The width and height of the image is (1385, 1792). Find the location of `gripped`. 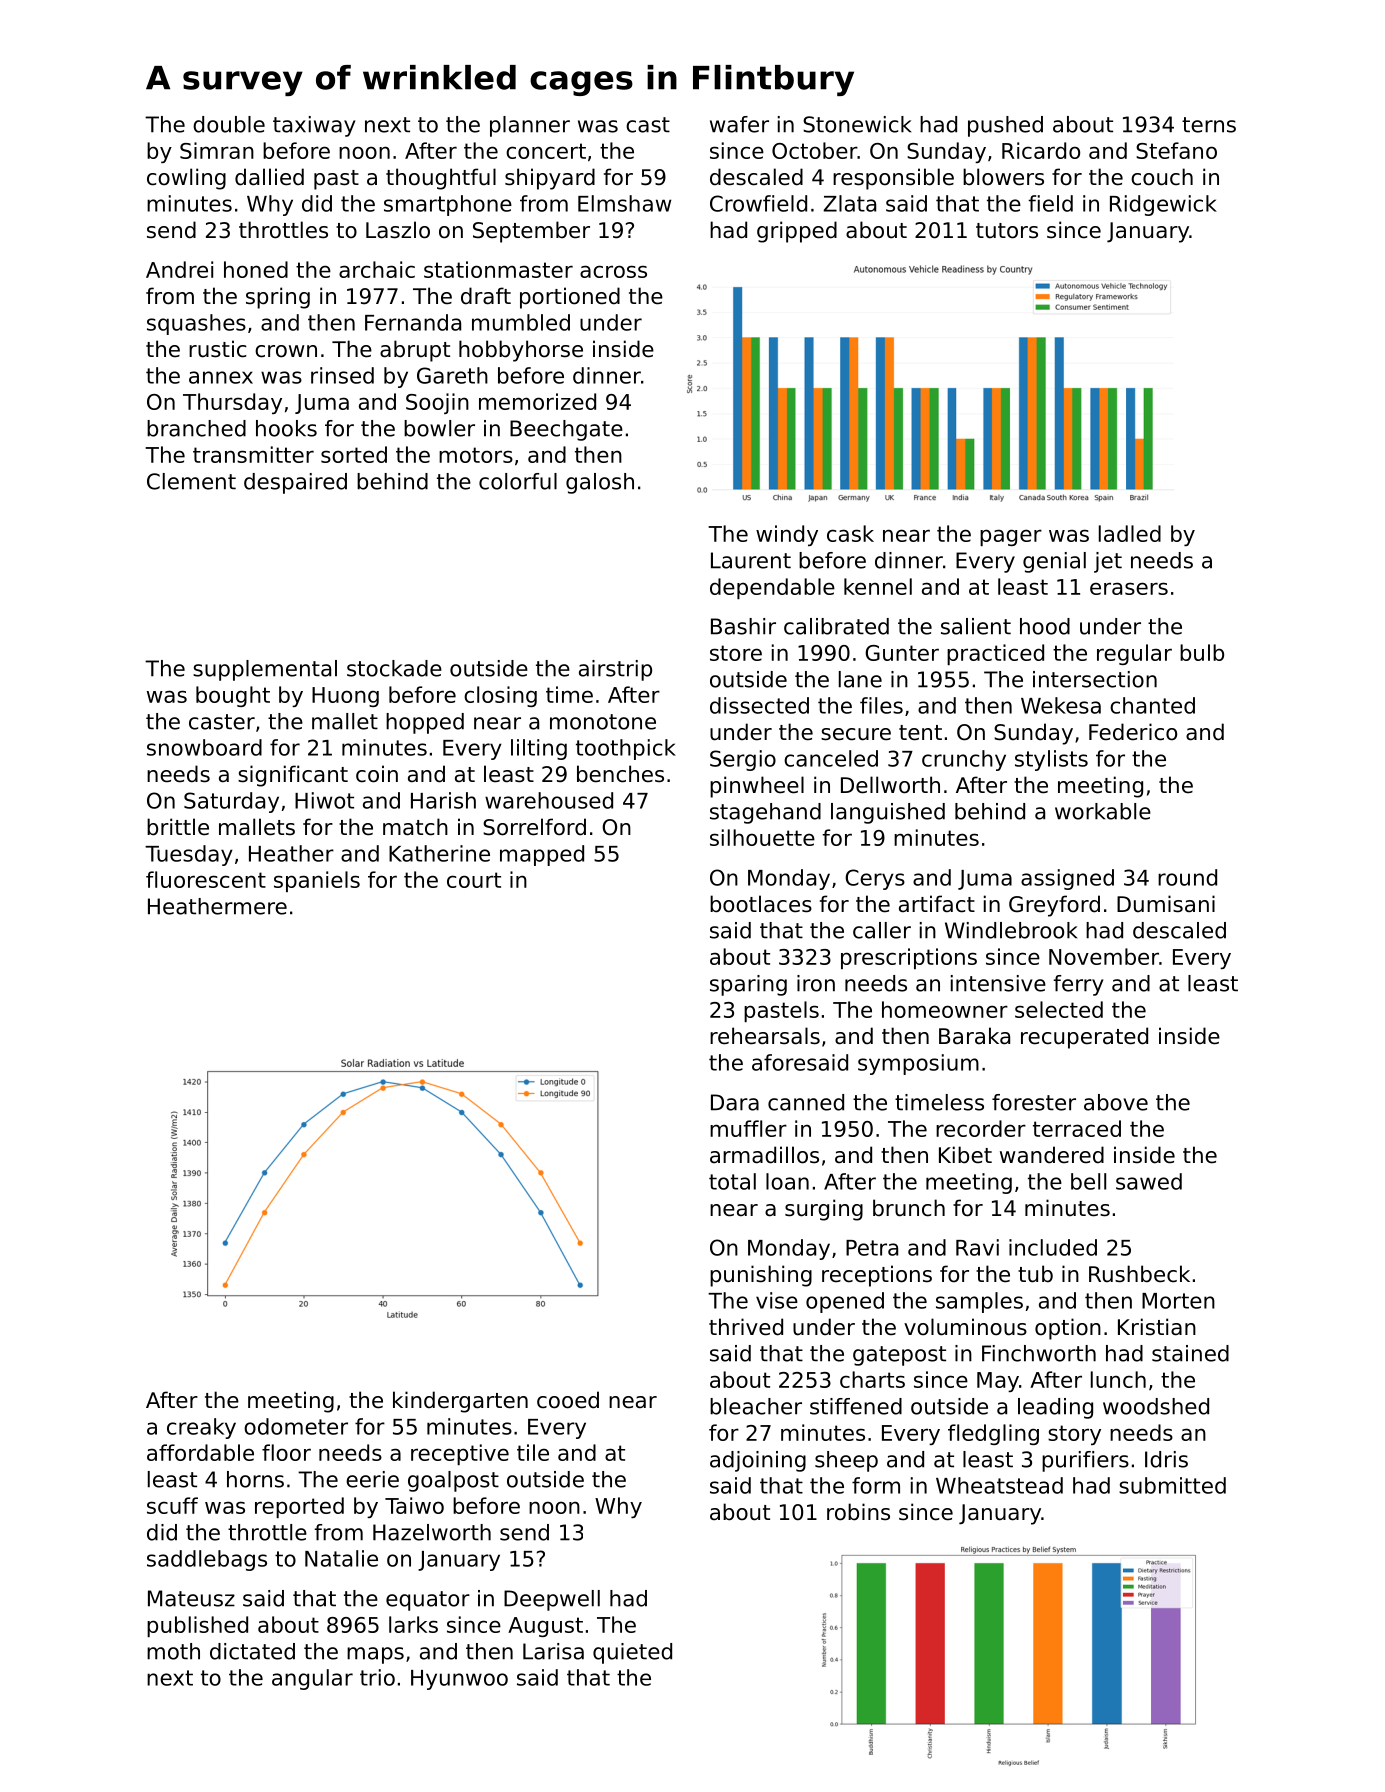

gripped is located at coordinates (797, 232).
